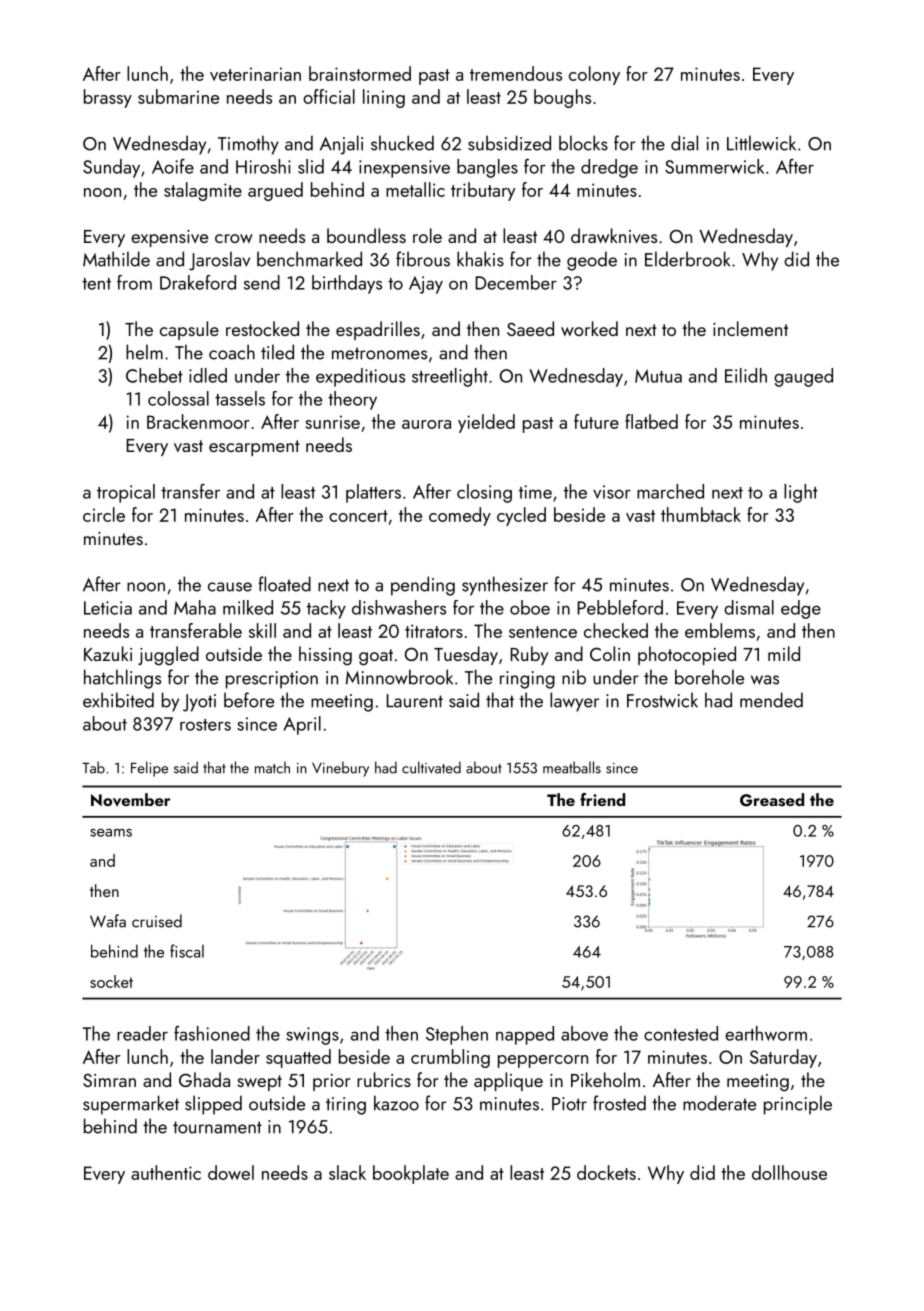 Image resolution: width=924 pixels, height=1311 pixels. Describe the element at coordinates (589, 328) in the screenshot. I see `worked` at that location.
